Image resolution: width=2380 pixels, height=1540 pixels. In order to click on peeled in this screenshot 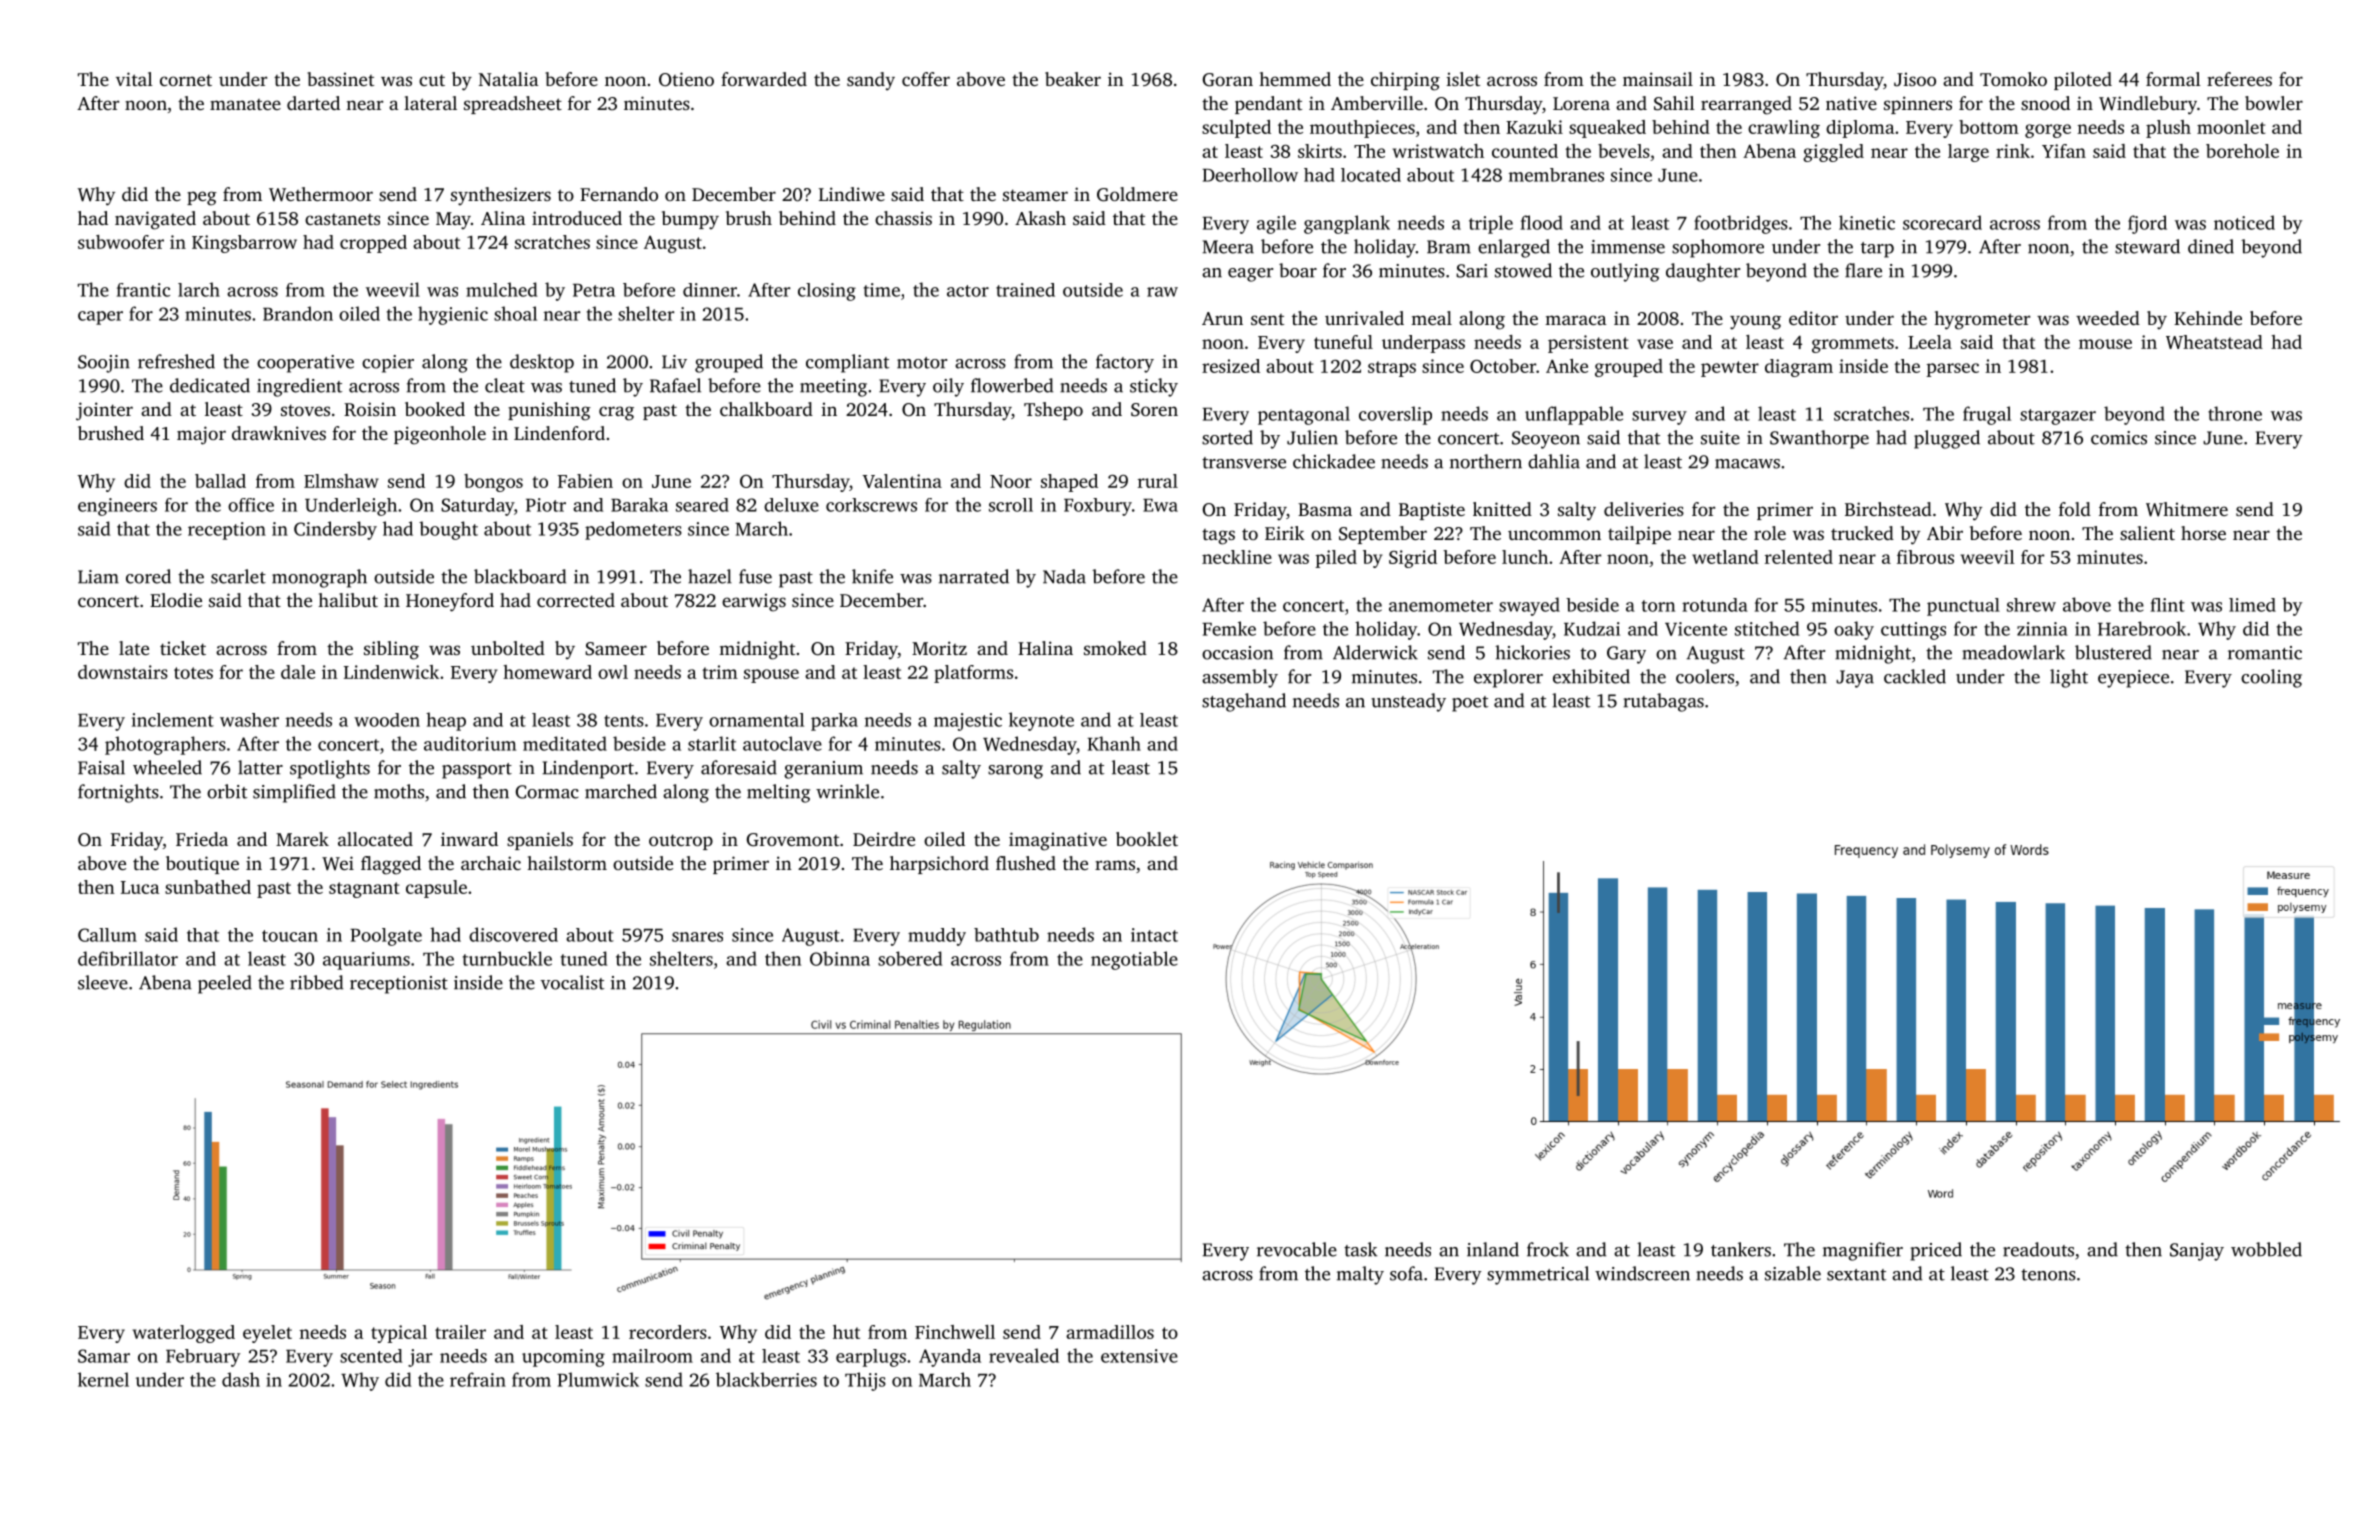, I will do `click(225, 984)`.
